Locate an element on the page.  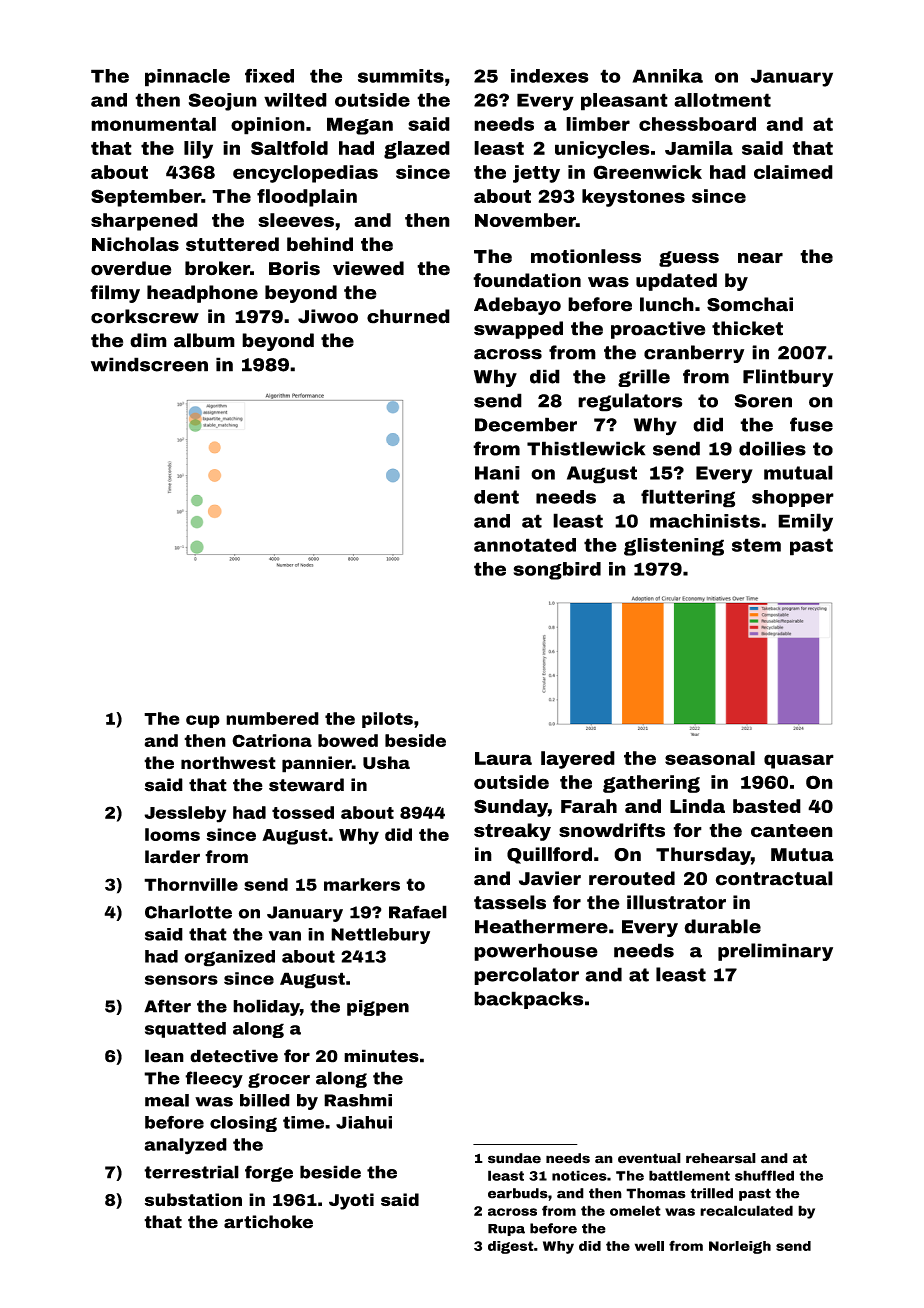
Megan is located at coordinates (360, 126).
